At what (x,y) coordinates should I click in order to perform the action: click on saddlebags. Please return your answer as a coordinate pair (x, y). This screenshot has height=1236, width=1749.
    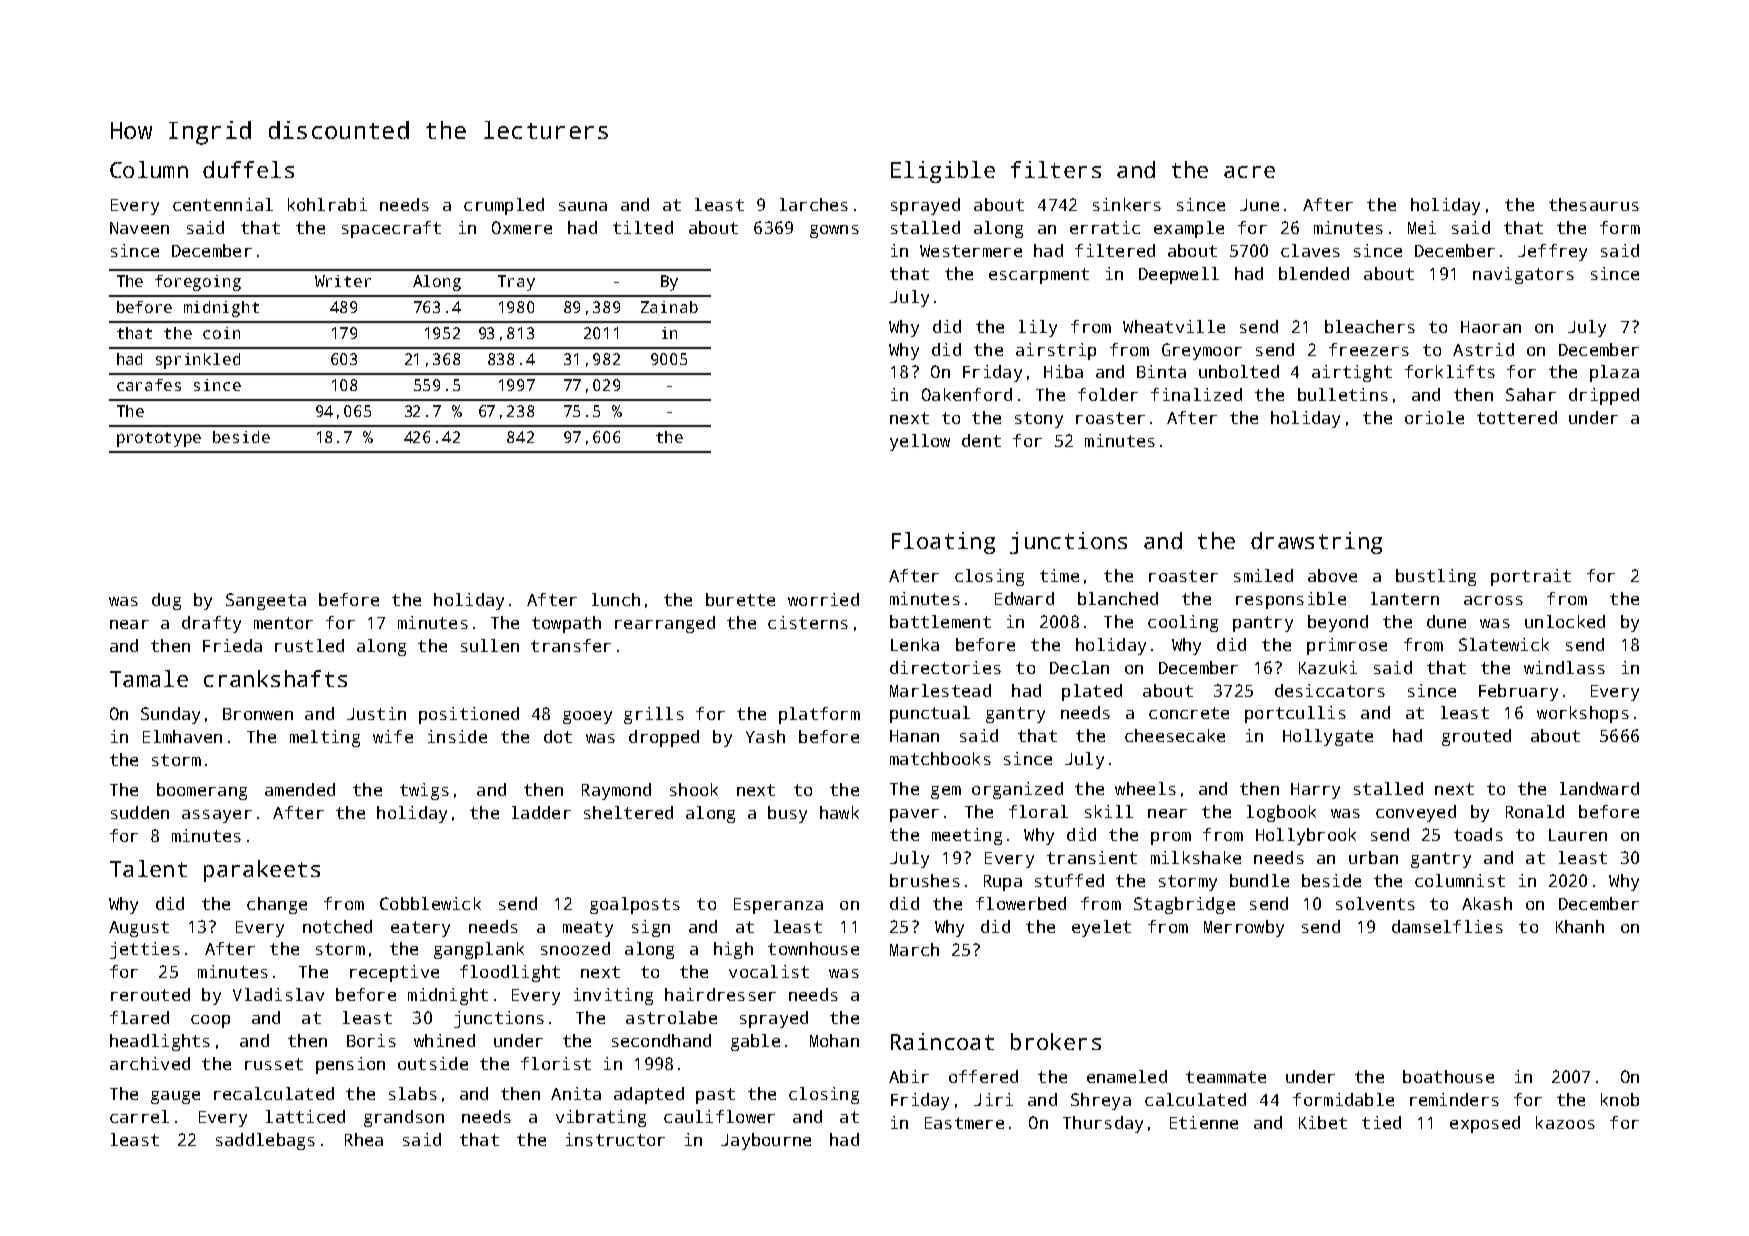
    Looking at the image, I should click on (265, 1141).
